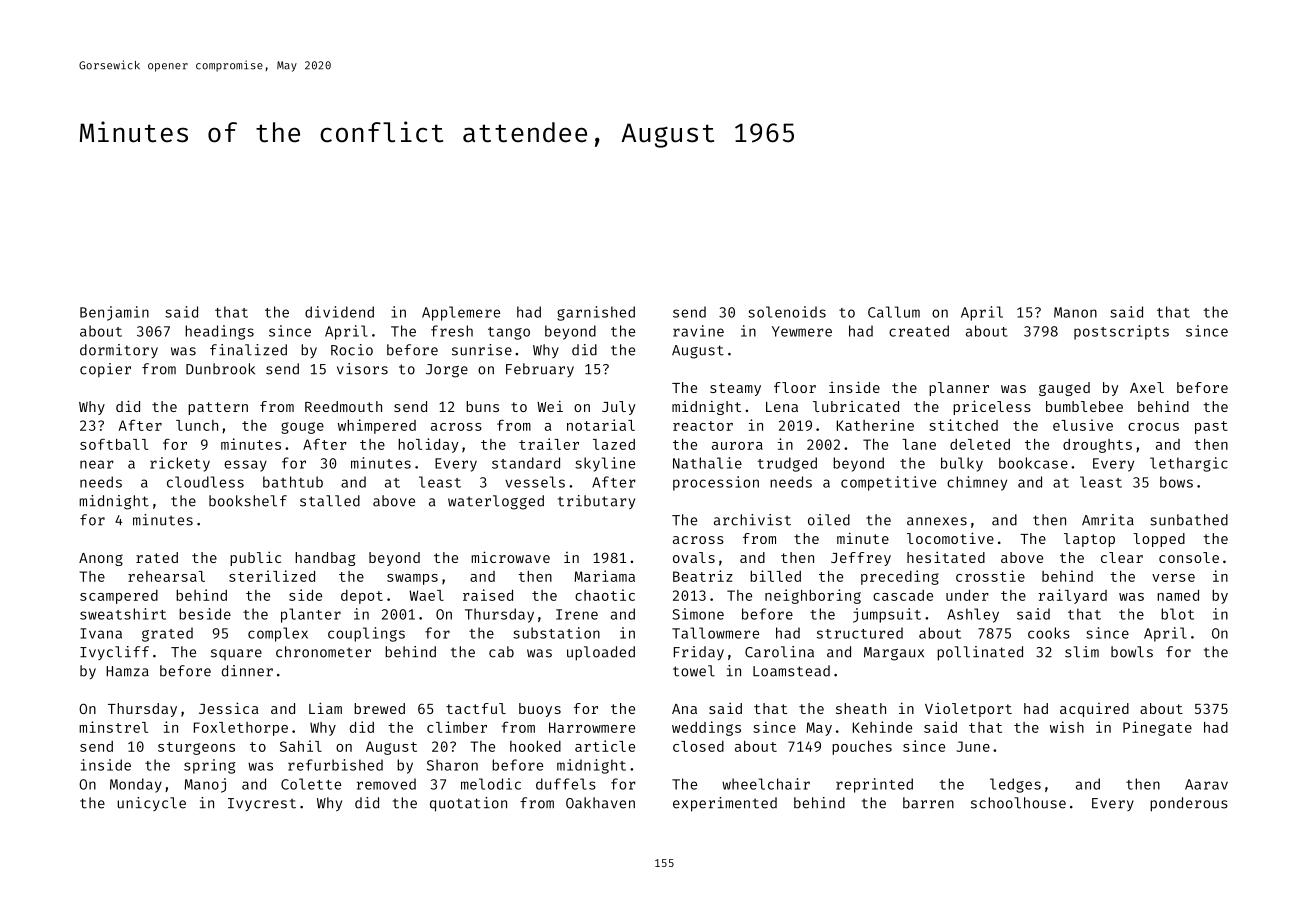 This screenshot has height=924, width=1308. Describe the element at coordinates (452, 331) in the screenshot. I see `fresh` at that location.
